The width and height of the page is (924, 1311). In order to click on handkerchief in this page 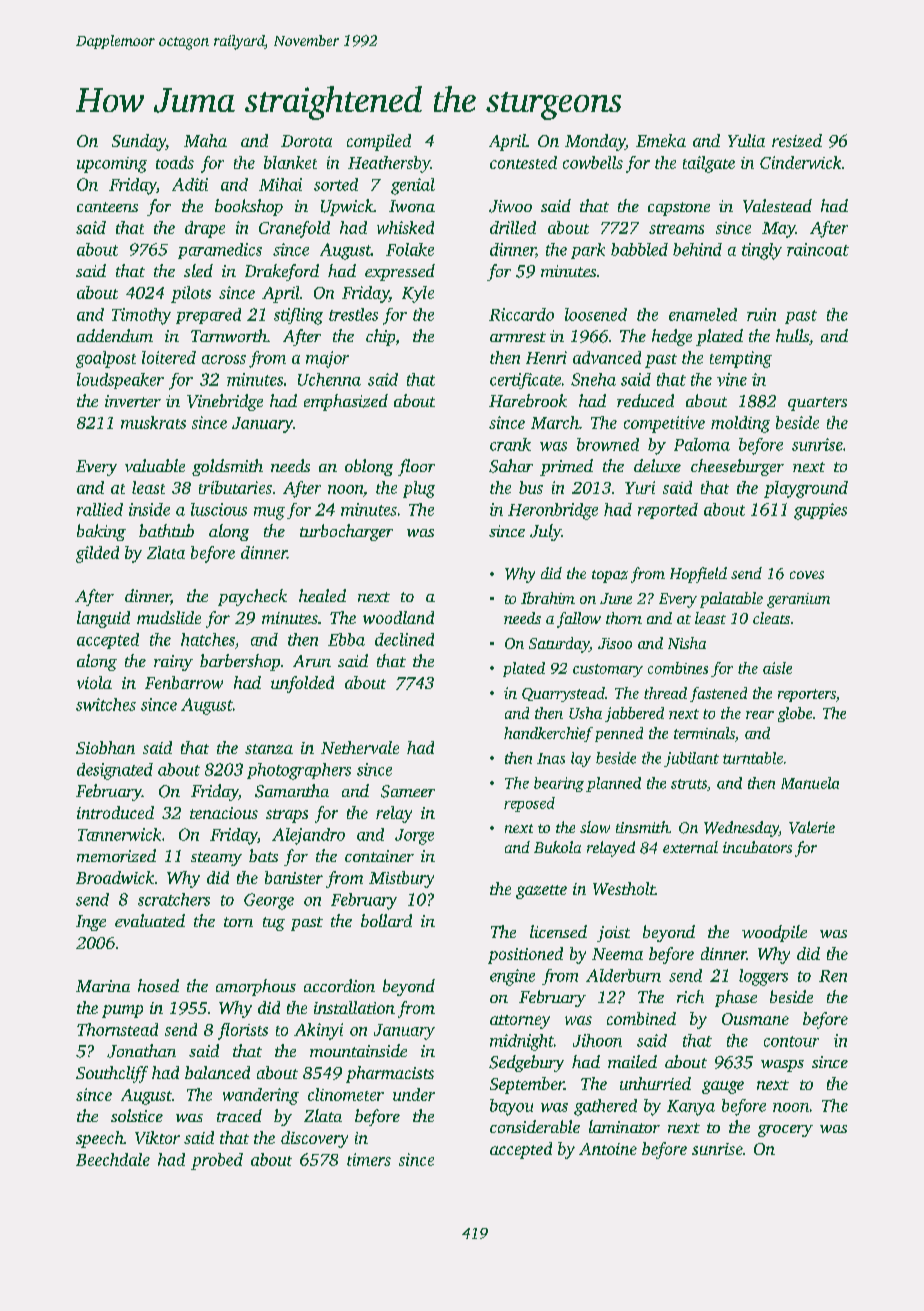, I will do `click(548, 734)`.
